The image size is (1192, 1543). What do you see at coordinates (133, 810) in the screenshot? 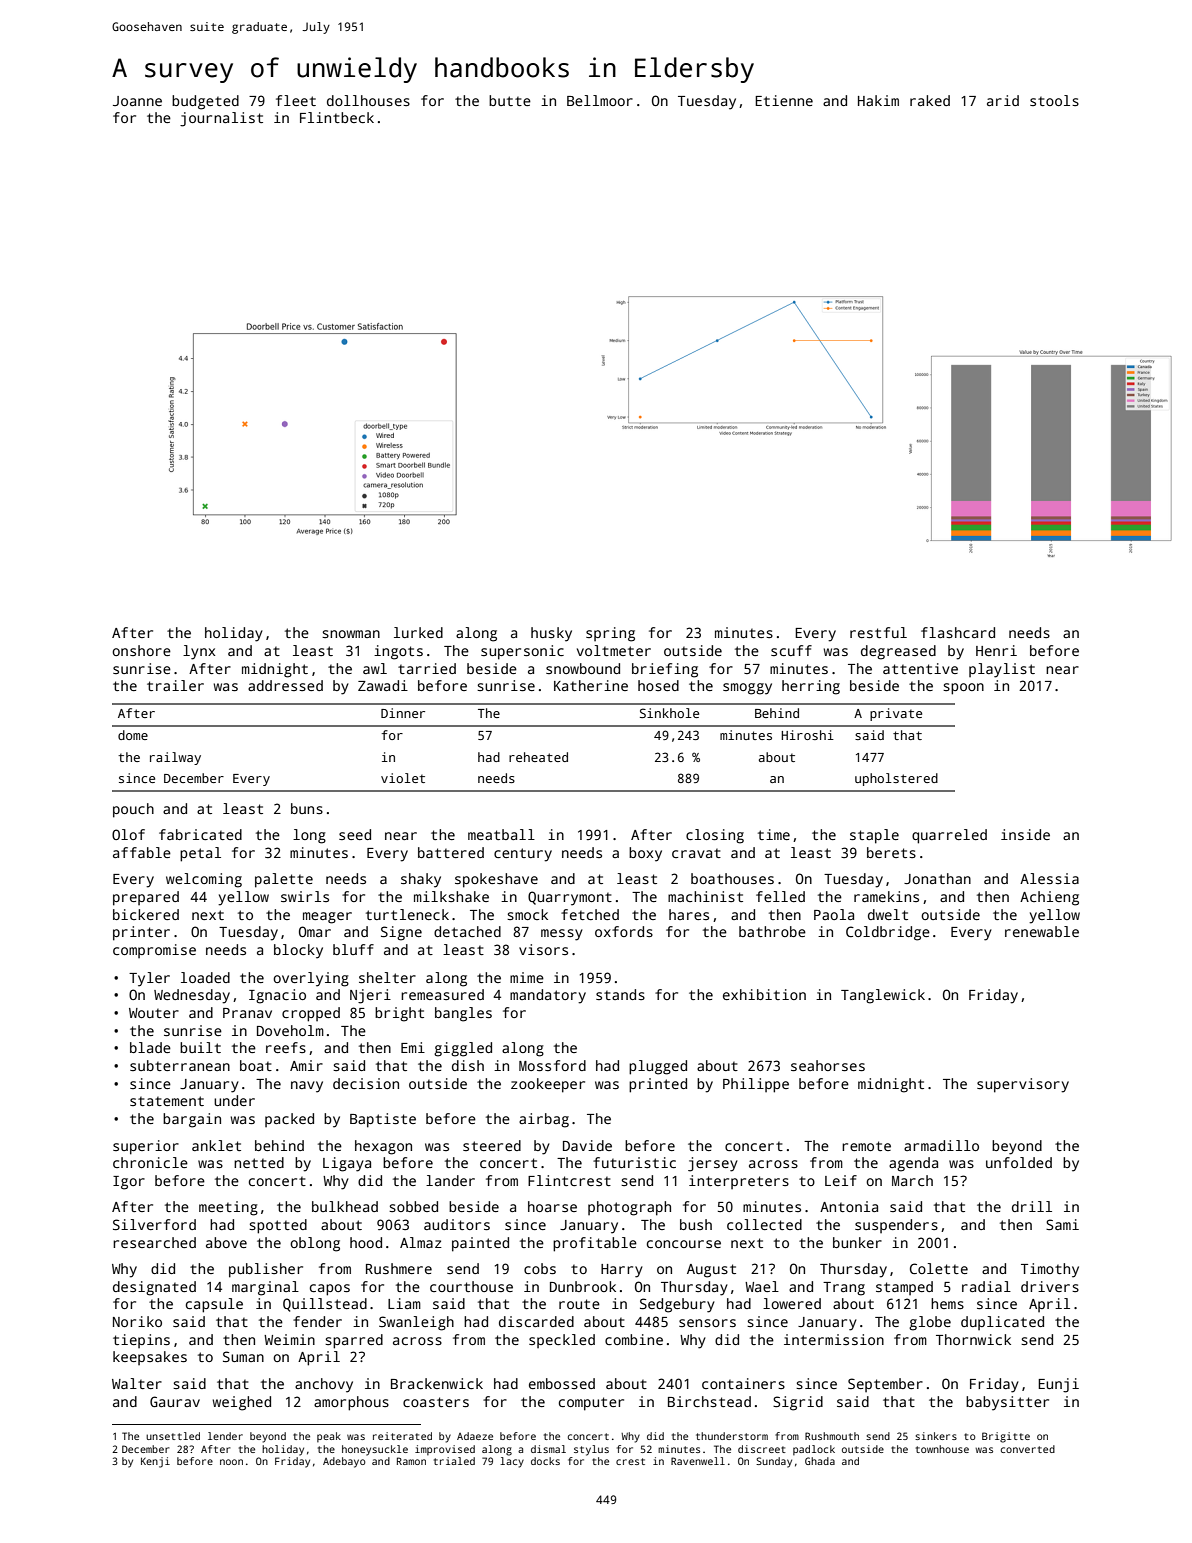
I see `pouch` at bounding box center [133, 810].
